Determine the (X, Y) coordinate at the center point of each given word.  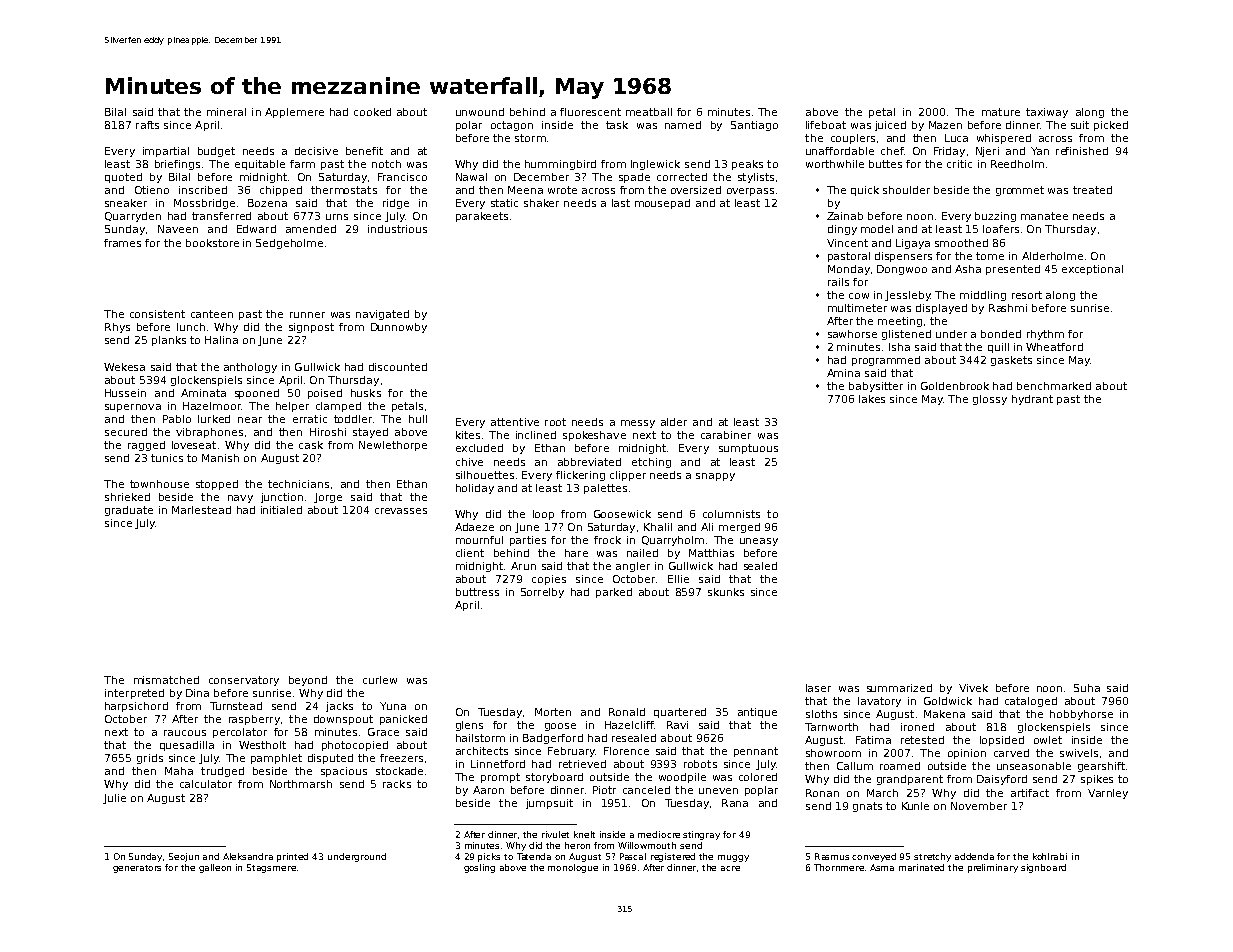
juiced (890, 126)
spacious (344, 772)
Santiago (754, 126)
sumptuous (748, 449)
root (555, 422)
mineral (226, 112)
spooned (257, 394)
